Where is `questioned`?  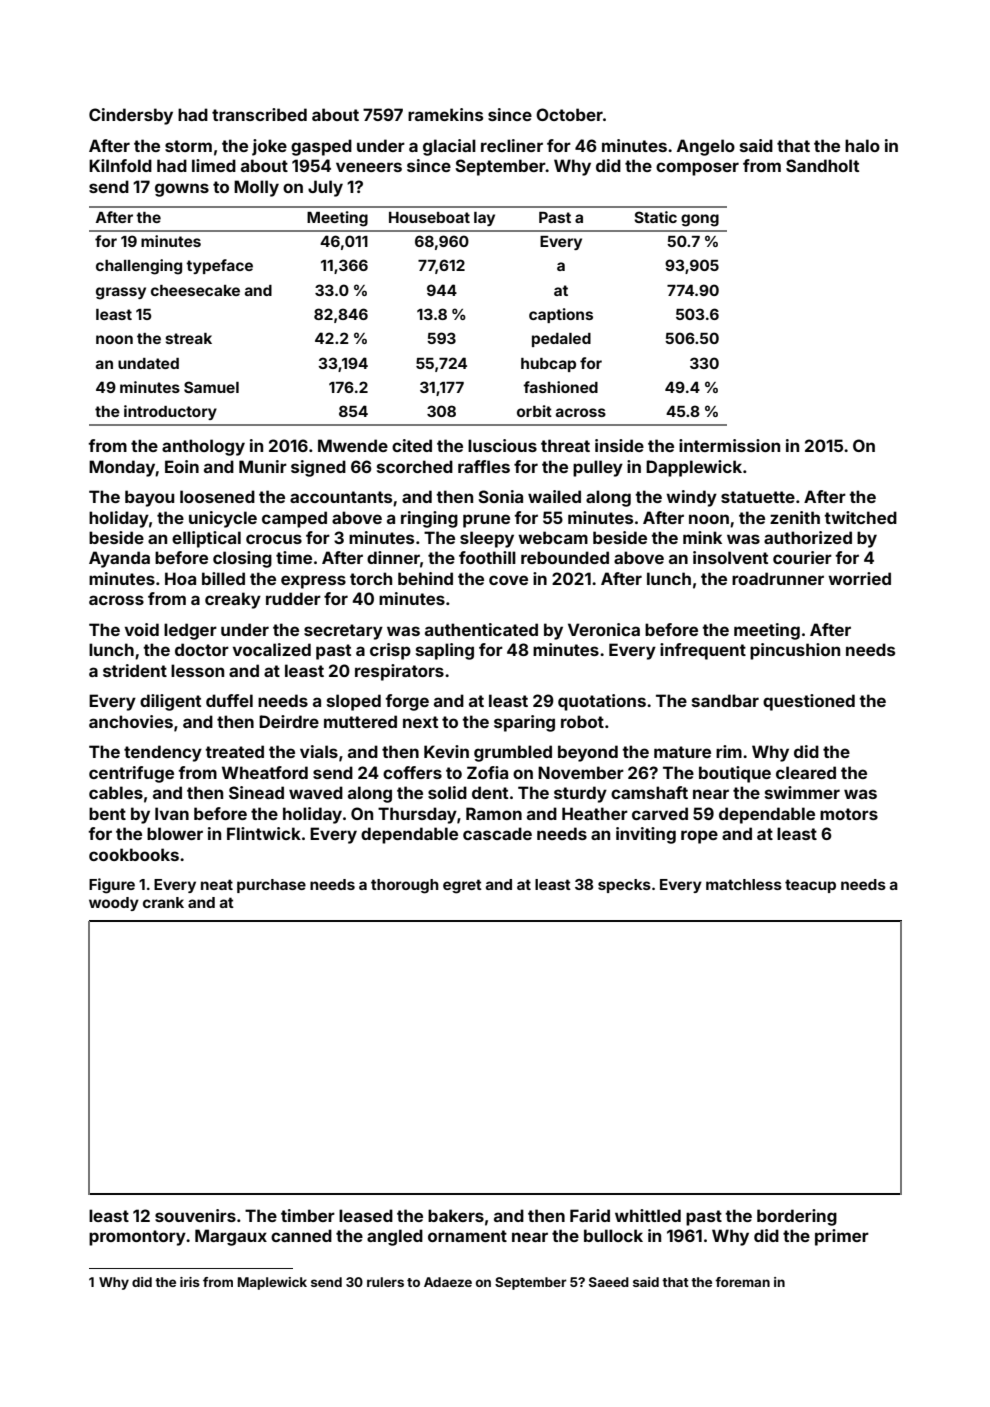
questioned is located at coordinates (809, 702).
